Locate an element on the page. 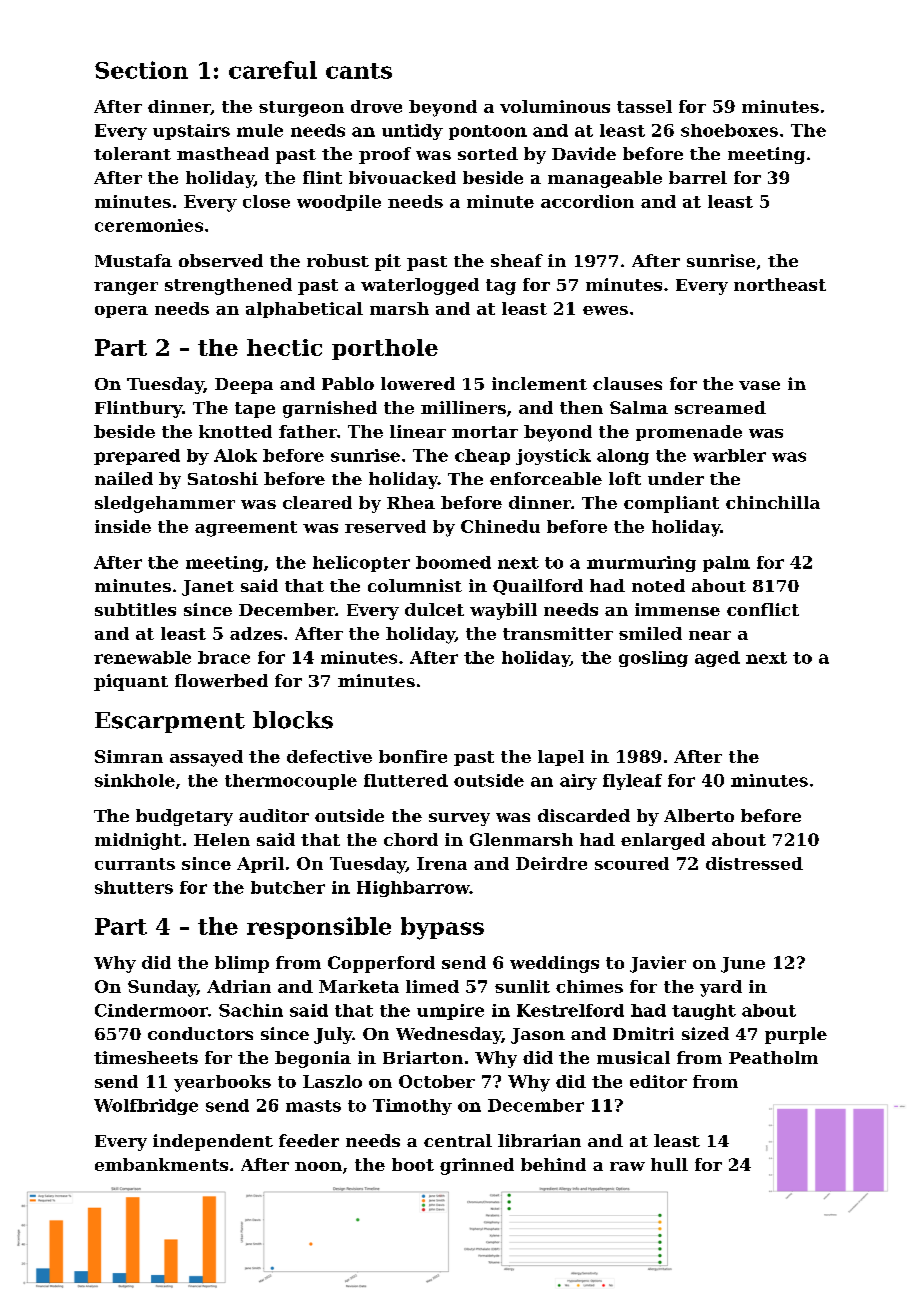 The height and width of the page is (1308, 924). noon is located at coordinates (318, 1166).
